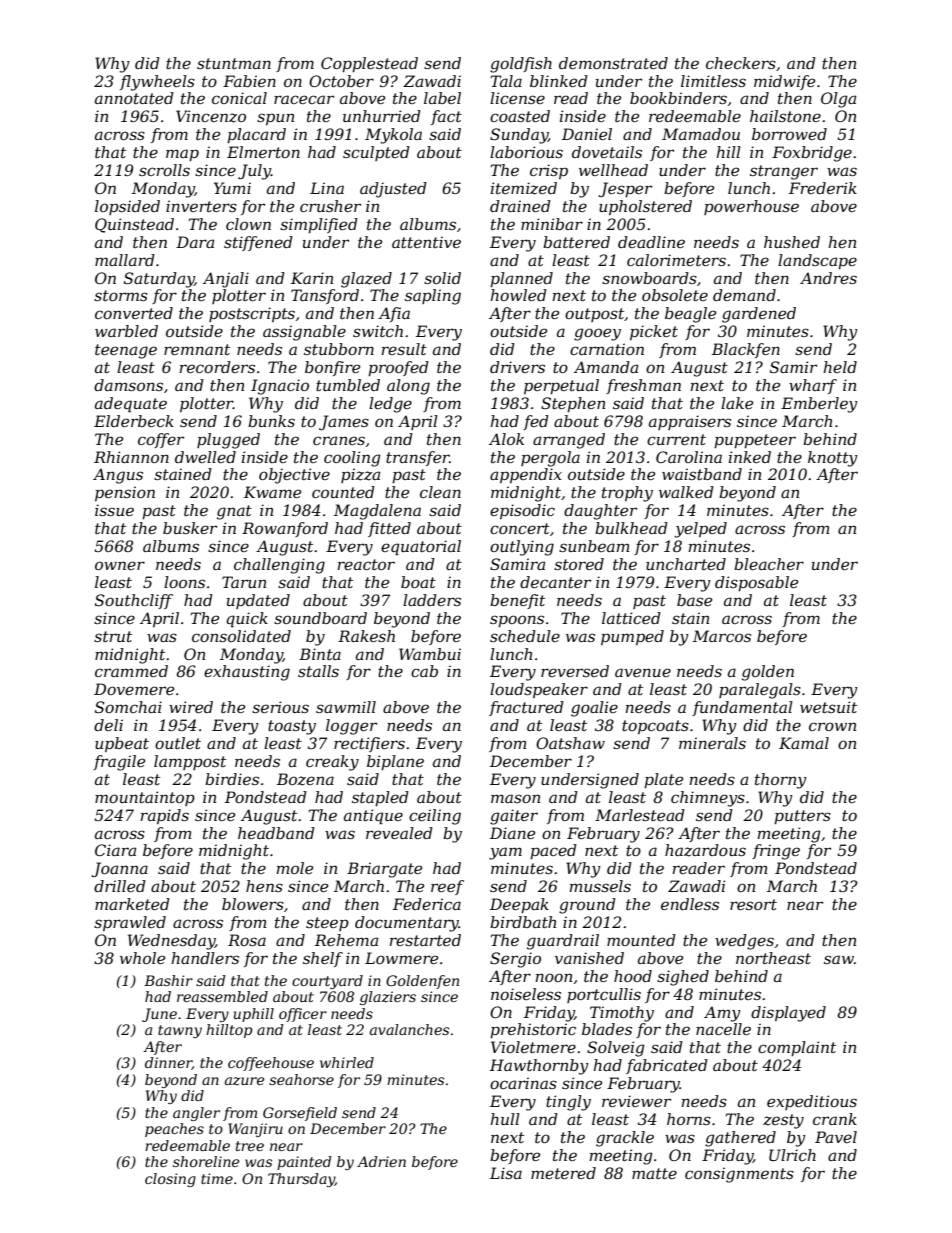  Describe the element at coordinates (708, 799) in the image. I see `chimneys` at that location.
